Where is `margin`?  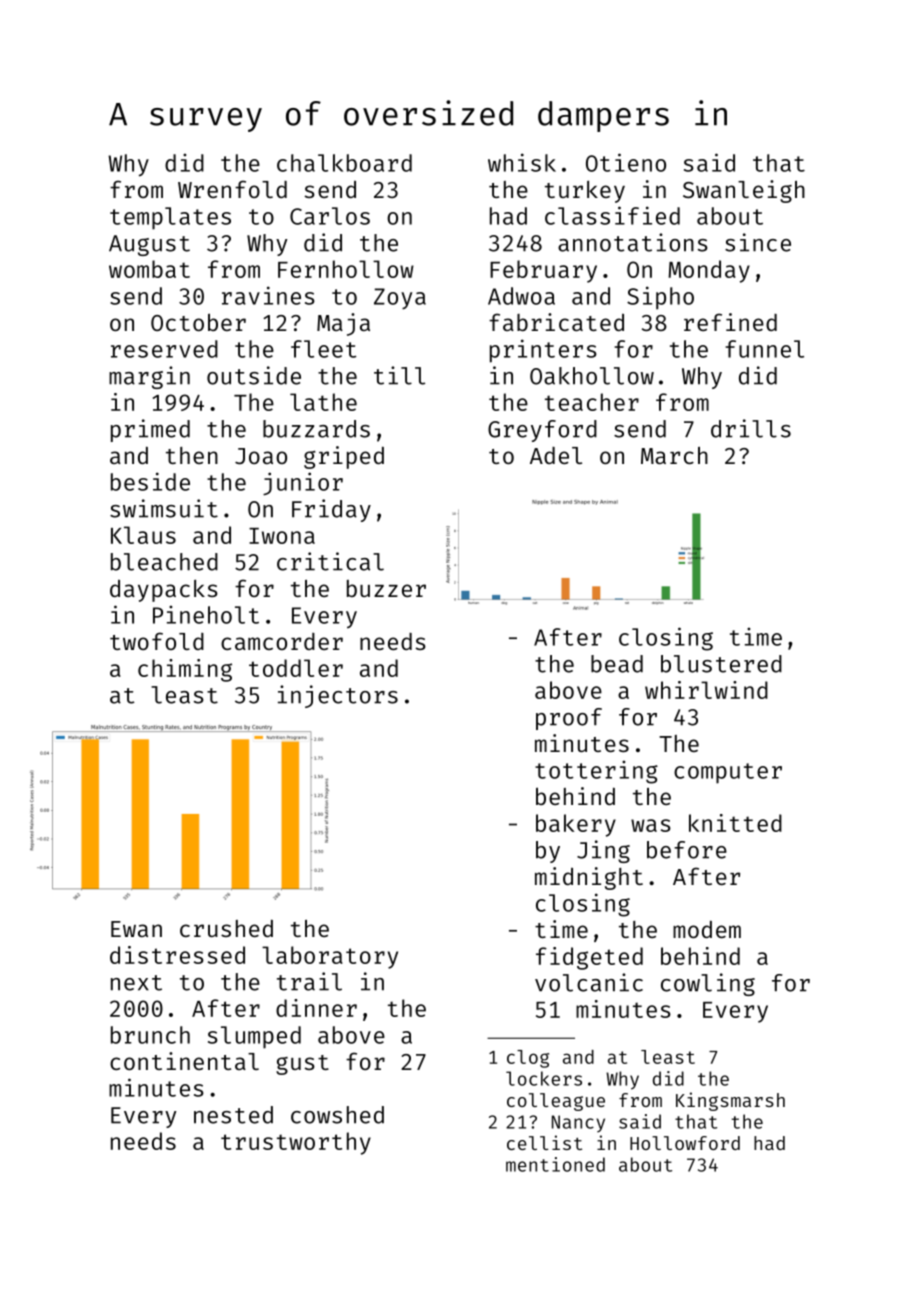 margin is located at coordinates (149, 377).
